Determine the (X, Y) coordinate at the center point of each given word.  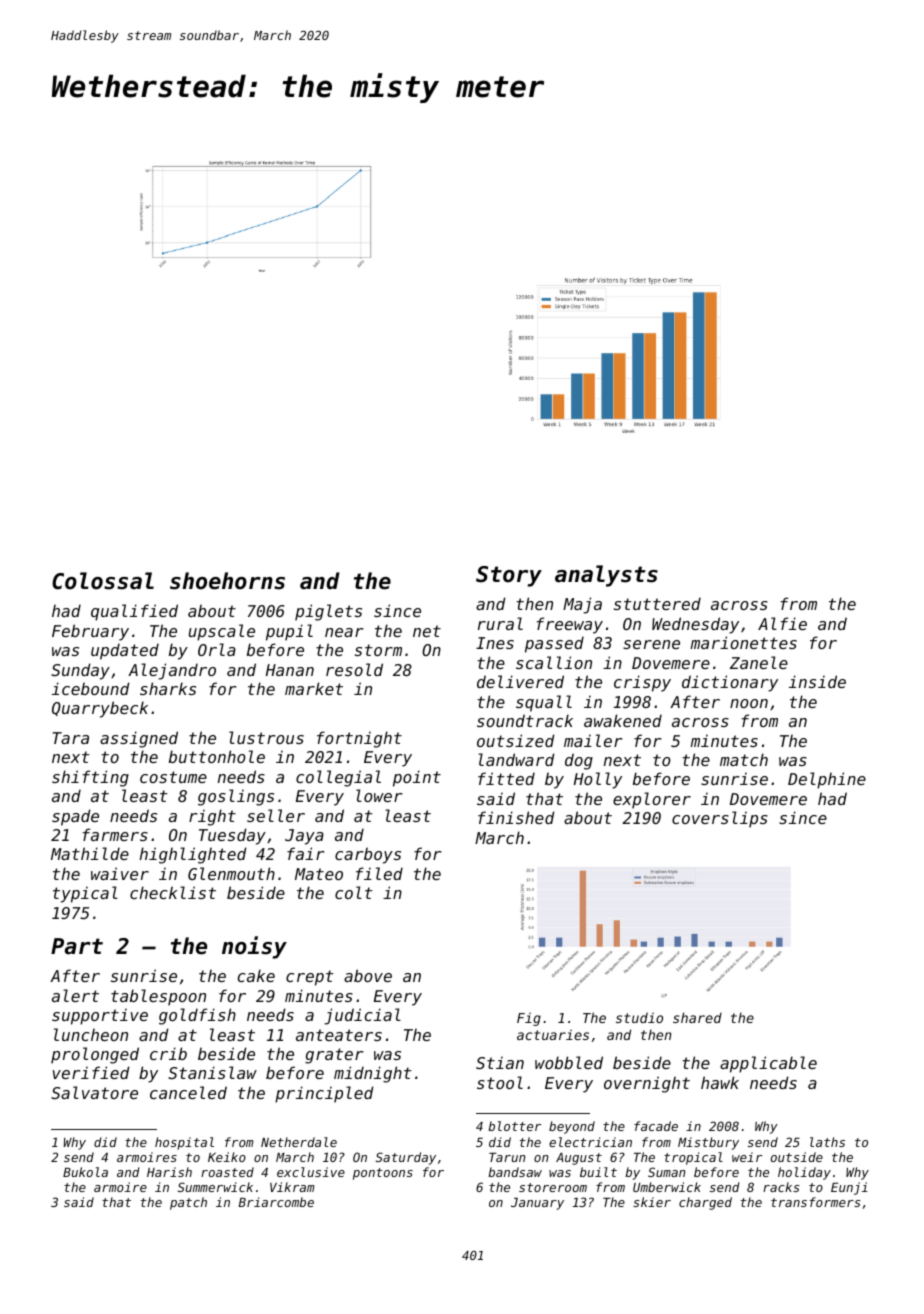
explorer (652, 800)
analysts (606, 576)
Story (509, 576)
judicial (362, 1016)
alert (75, 995)
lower (379, 795)
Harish (169, 1172)
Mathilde (90, 853)
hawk (720, 1082)
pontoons (383, 1174)
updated (125, 651)
